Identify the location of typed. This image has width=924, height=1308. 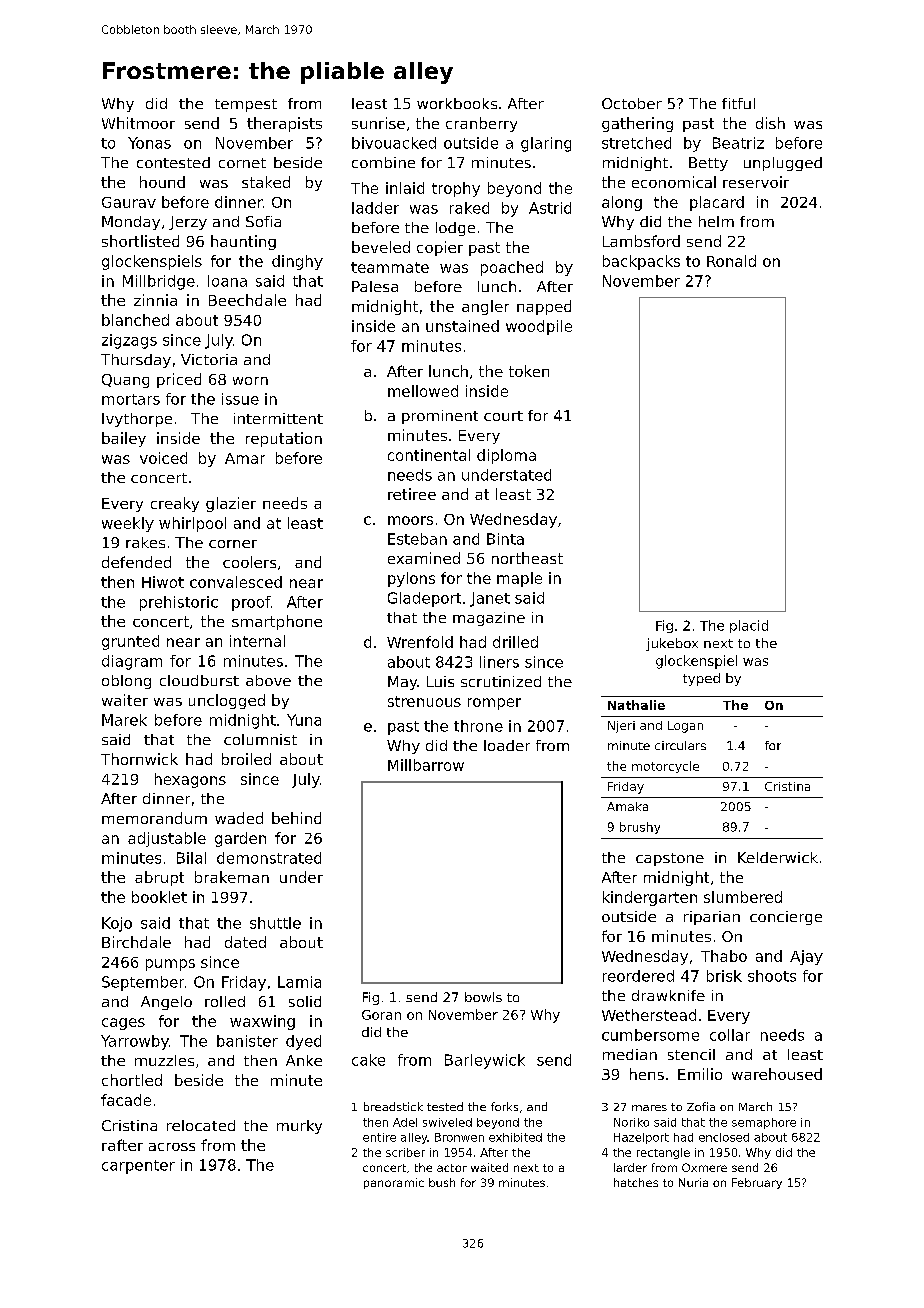
(701, 679).
